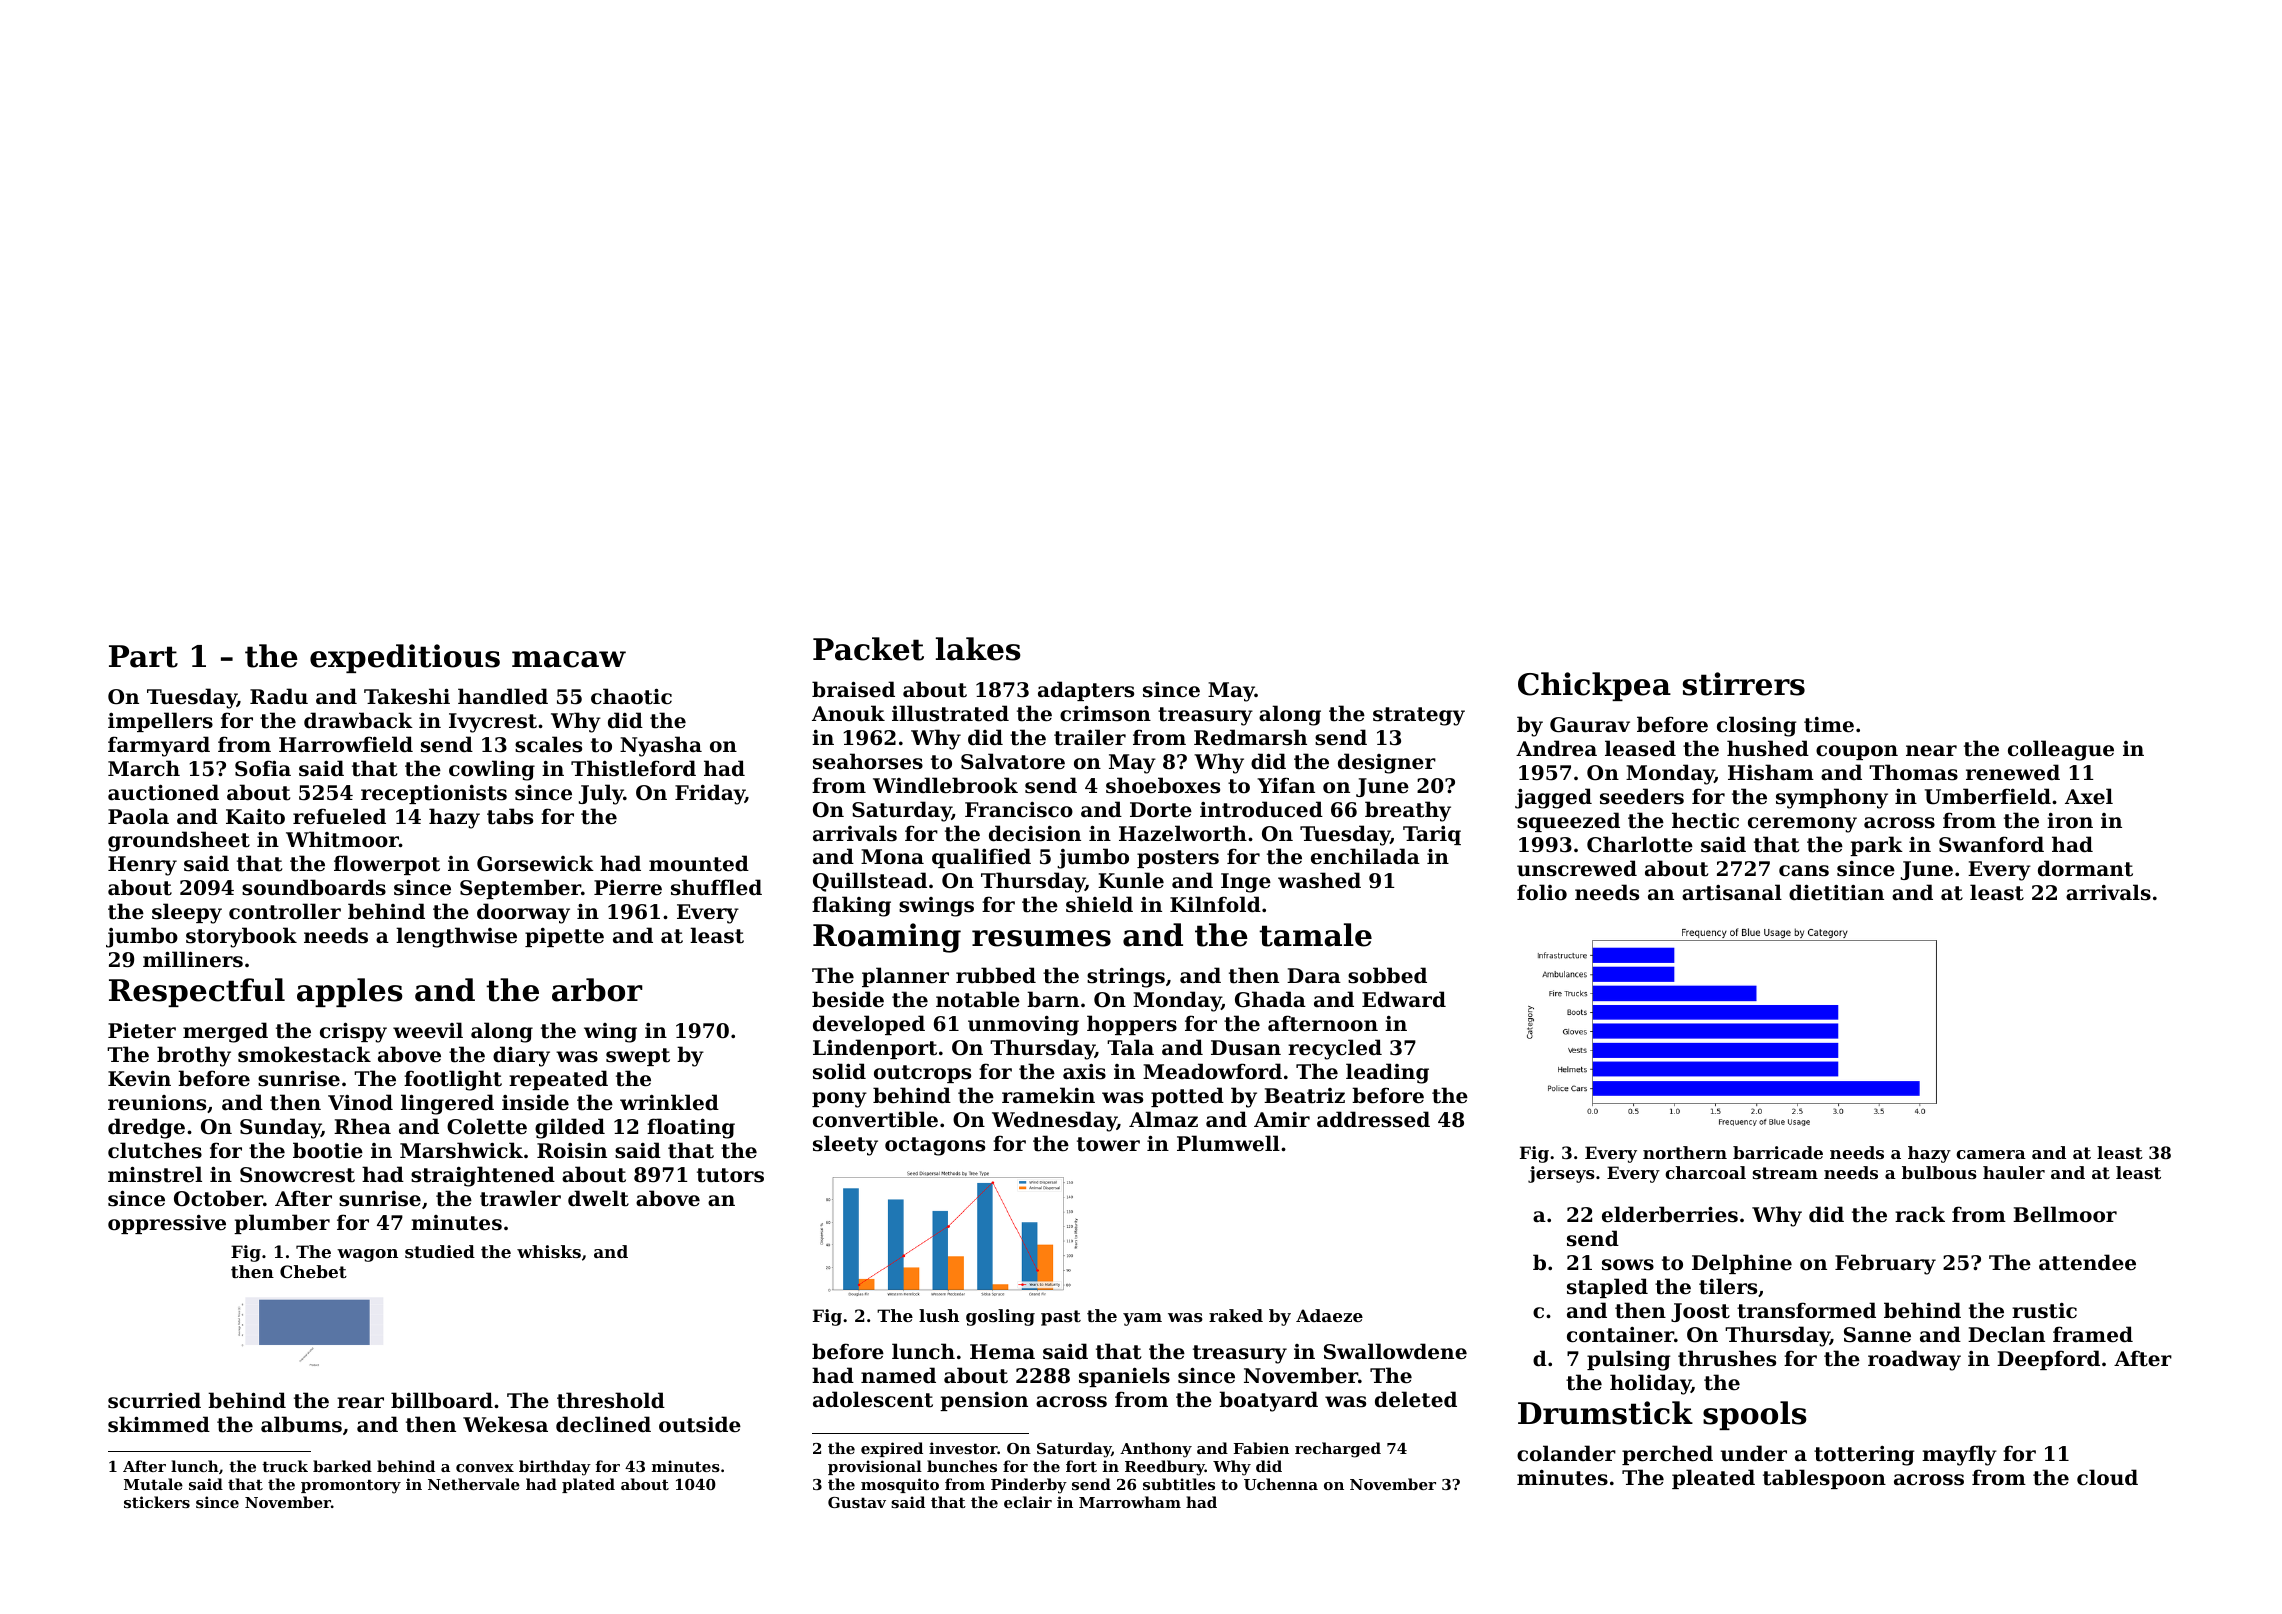 Image resolution: width=2282 pixels, height=1614 pixels. What do you see at coordinates (328, 1150) in the image?
I see `bootie` at bounding box center [328, 1150].
